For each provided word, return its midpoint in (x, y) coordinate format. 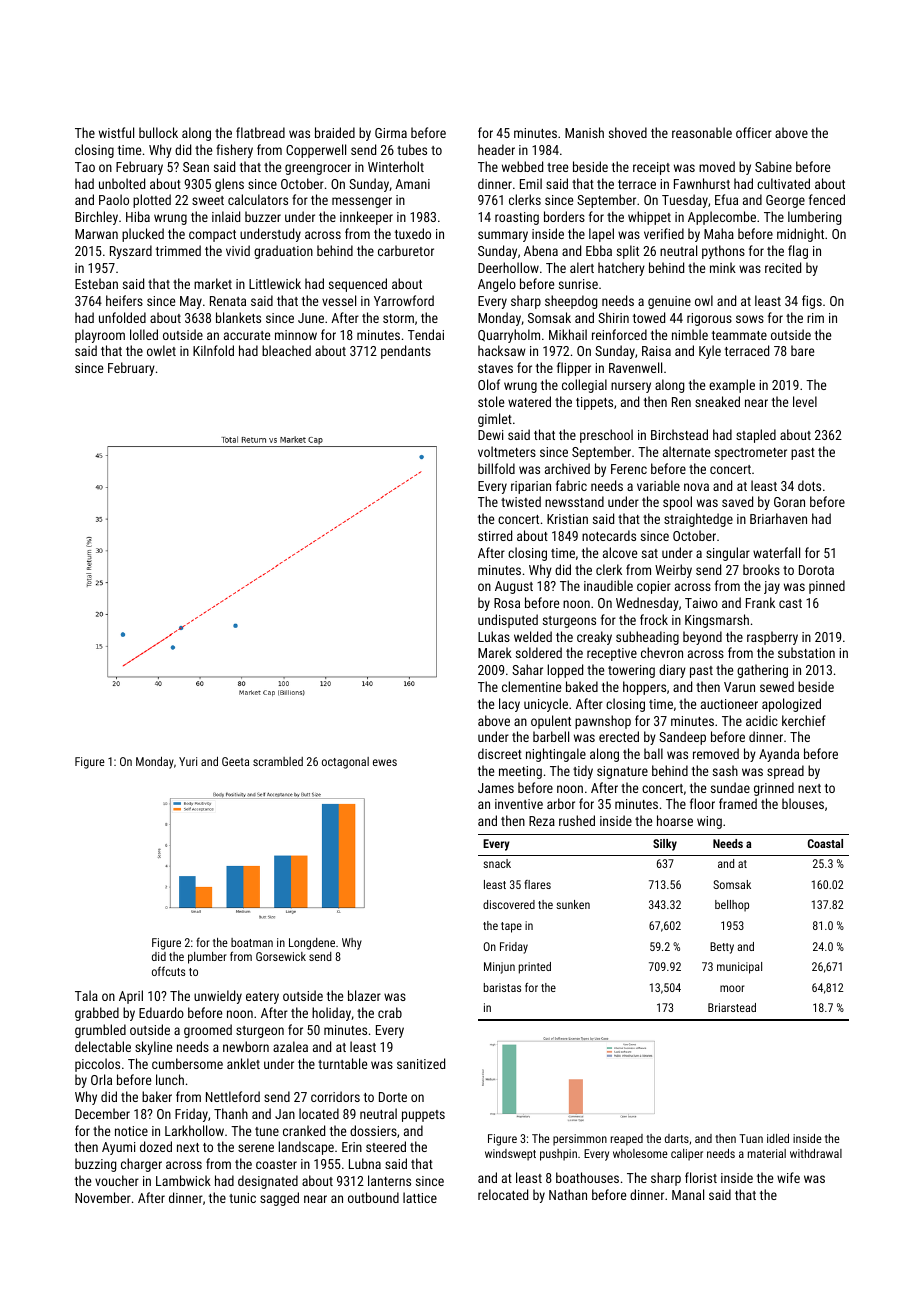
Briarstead (732, 1007)
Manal (688, 1194)
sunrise (578, 284)
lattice (420, 1197)
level (805, 401)
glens (229, 185)
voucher (117, 1180)
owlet (161, 350)
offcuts (168, 971)
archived (567, 468)
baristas (502, 987)
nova (696, 487)
